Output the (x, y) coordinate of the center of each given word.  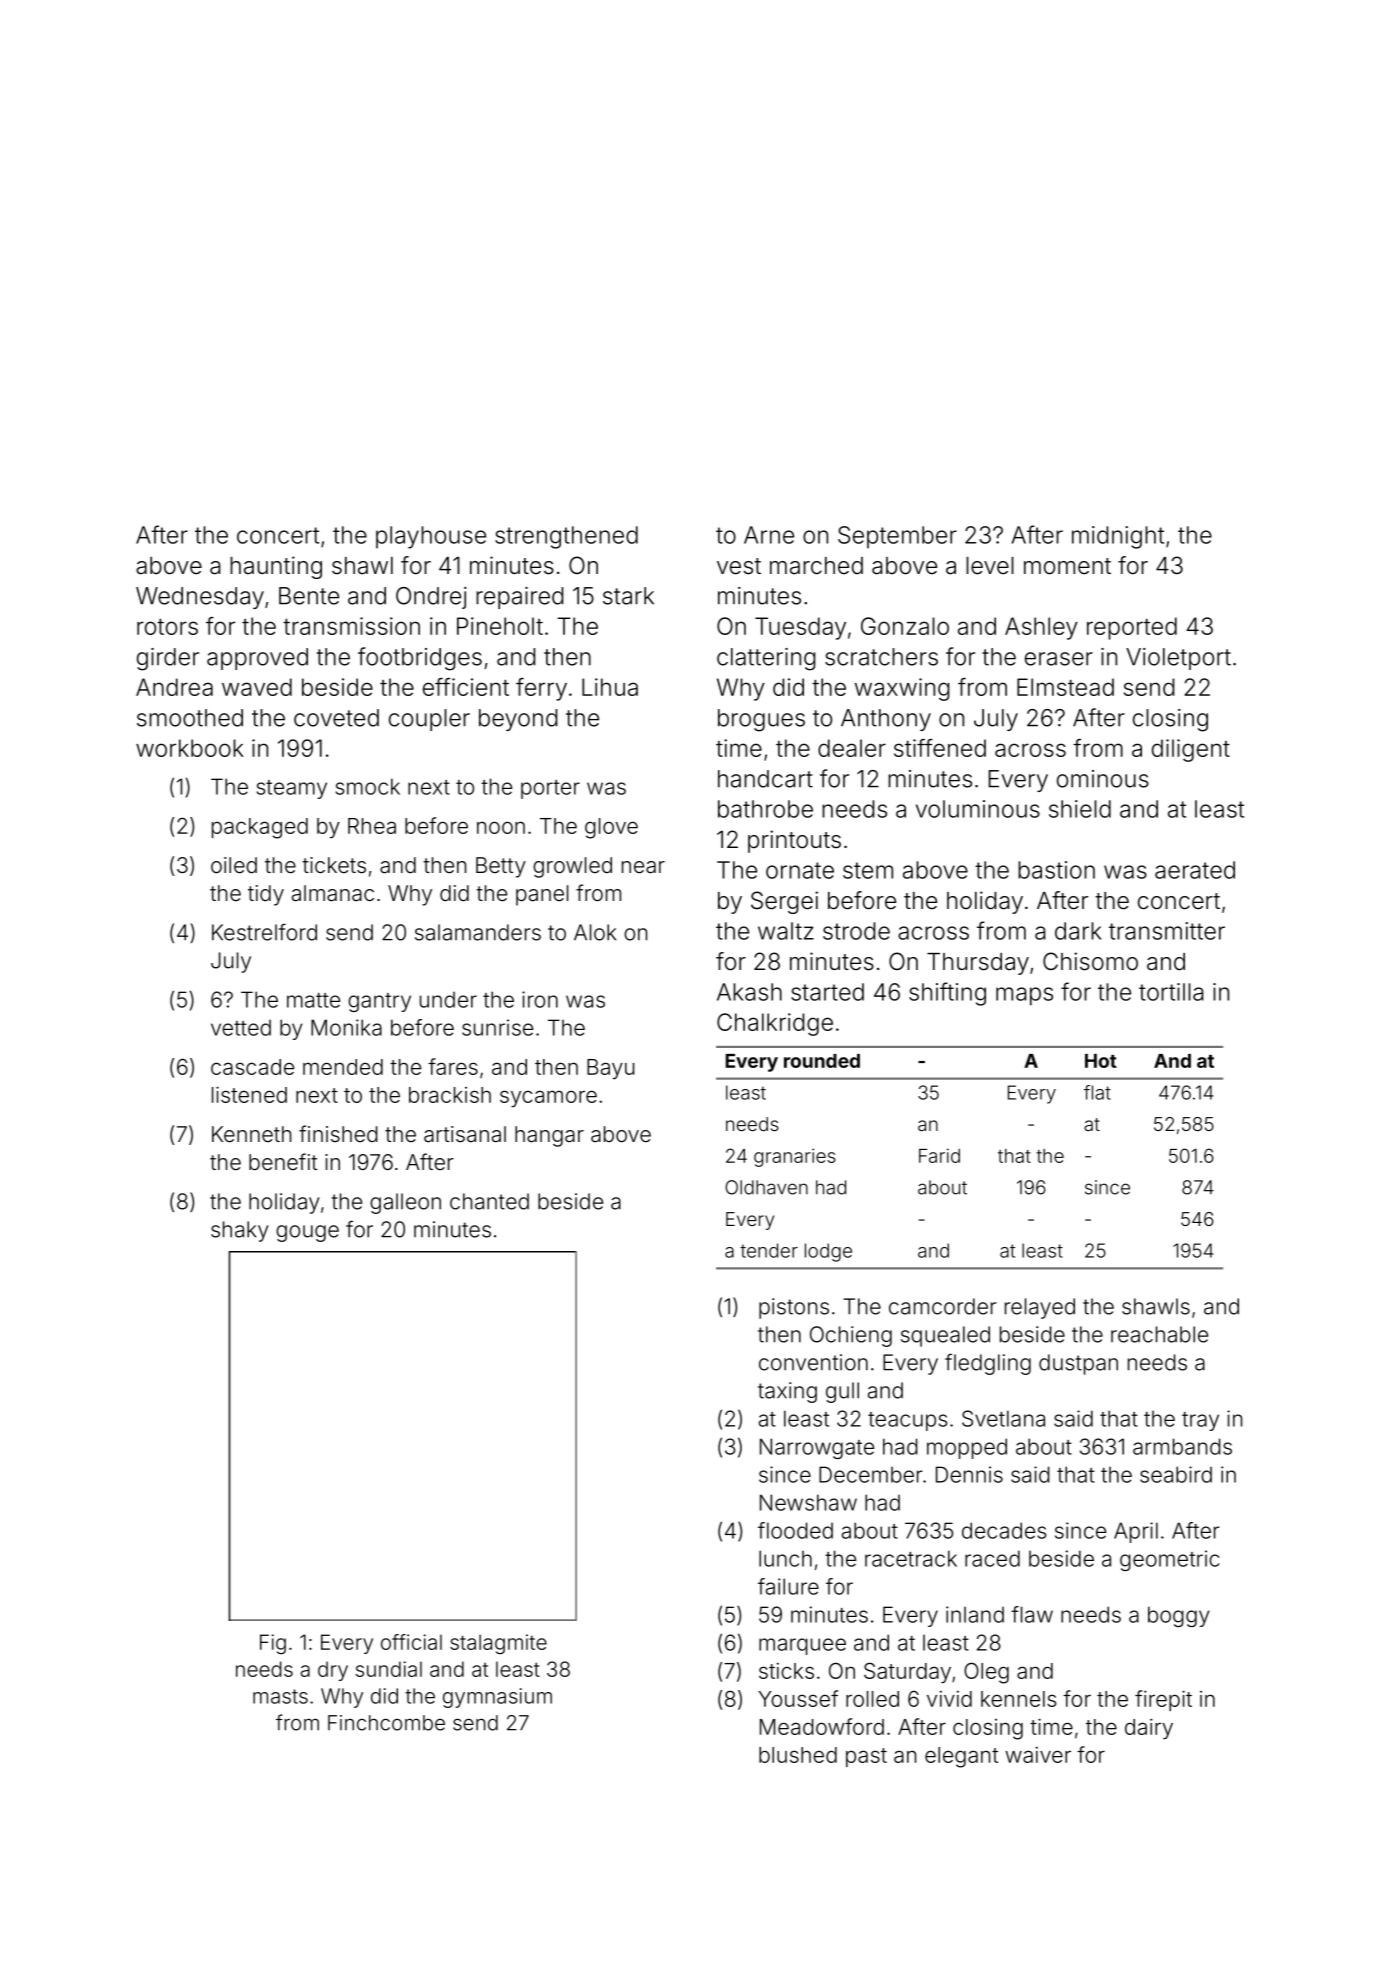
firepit (1163, 1700)
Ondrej (431, 598)
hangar (549, 1136)
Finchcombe (386, 1723)
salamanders (478, 932)
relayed (1040, 1308)
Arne (769, 535)
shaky (240, 1231)
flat (1097, 1092)
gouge (307, 1233)
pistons (794, 1308)
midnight (1118, 537)
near (643, 867)
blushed (798, 1755)
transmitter (1167, 931)
